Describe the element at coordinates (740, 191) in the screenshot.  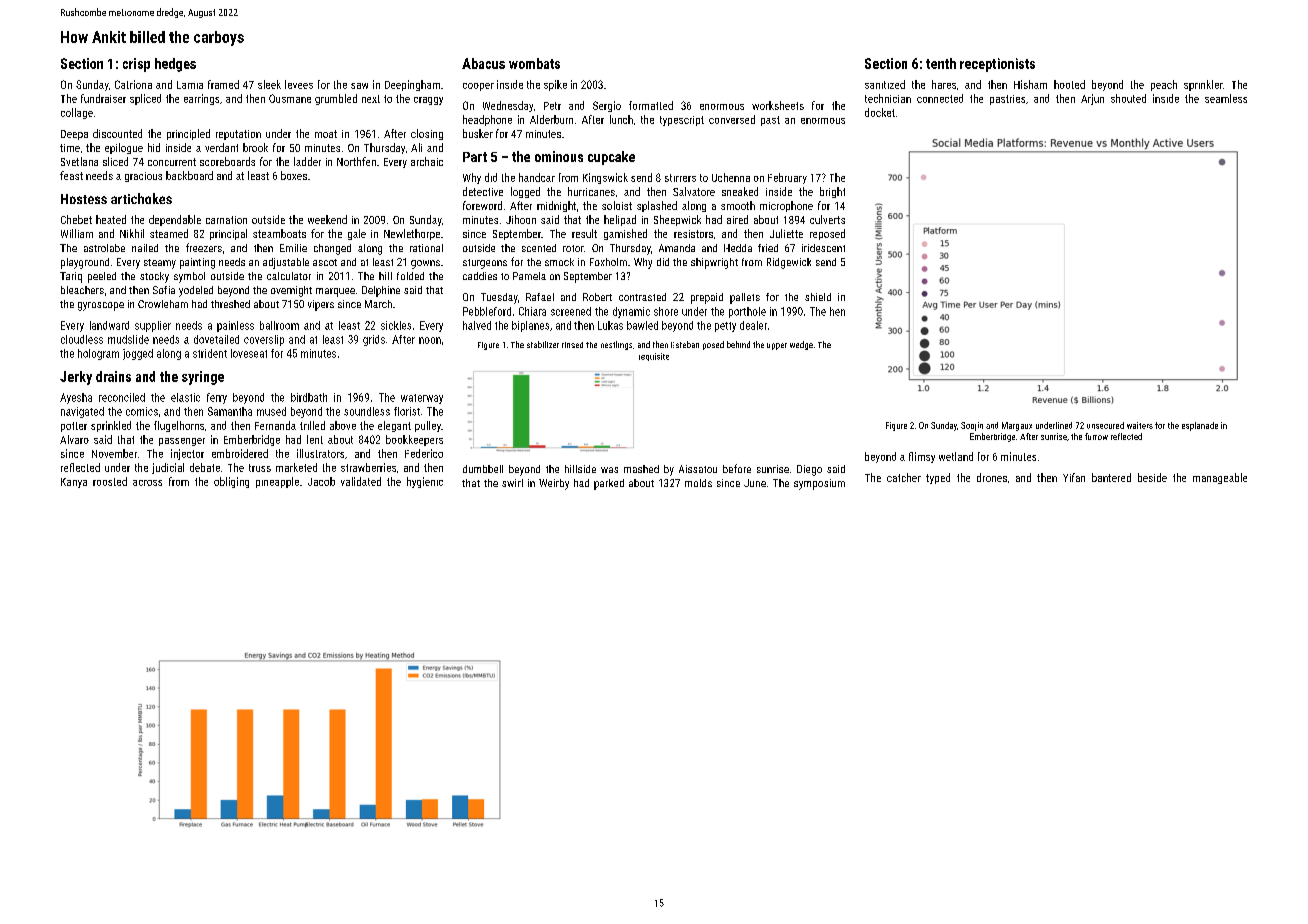
I see `sneaked` at that location.
